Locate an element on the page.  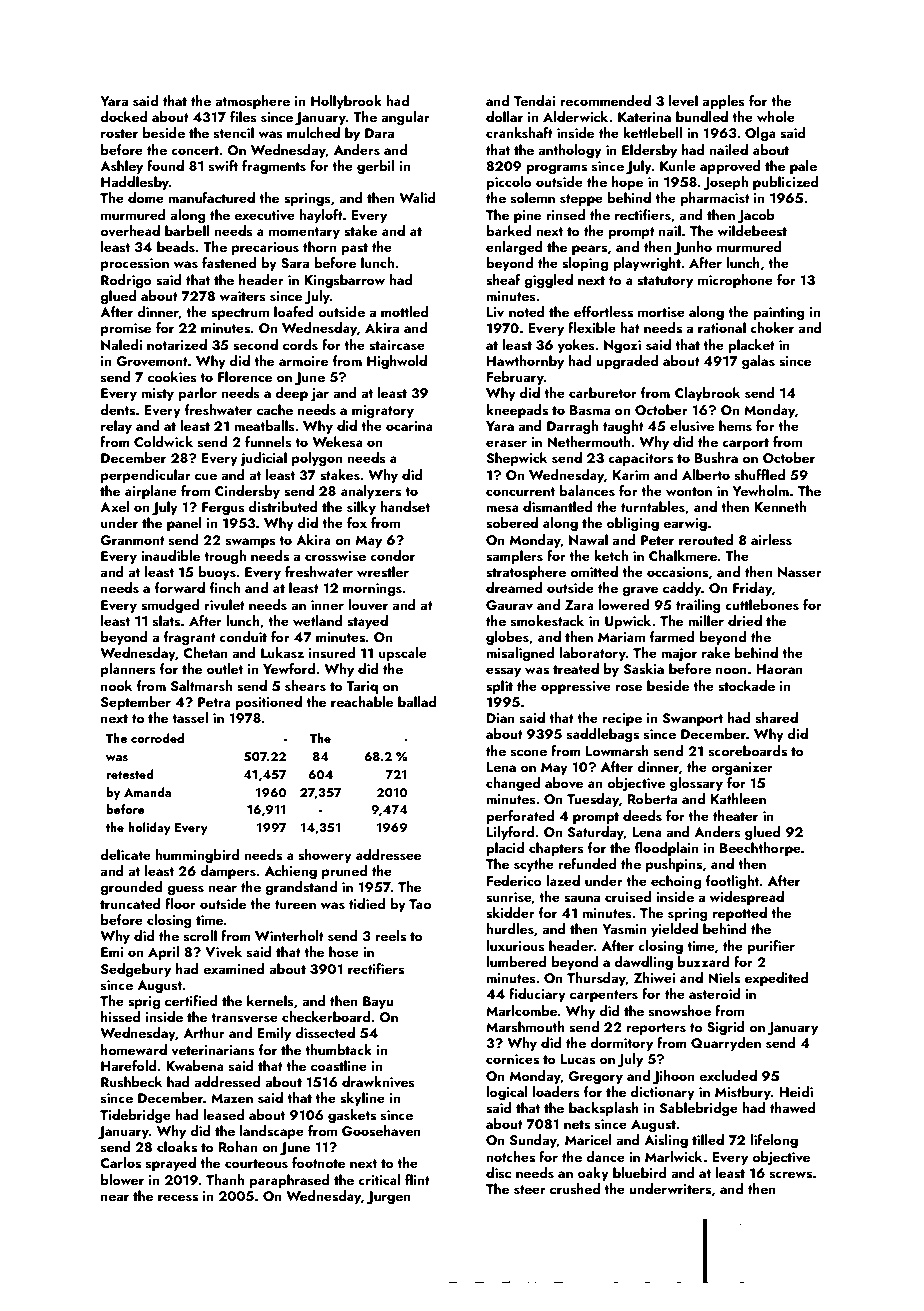
hope is located at coordinates (627, 183).
